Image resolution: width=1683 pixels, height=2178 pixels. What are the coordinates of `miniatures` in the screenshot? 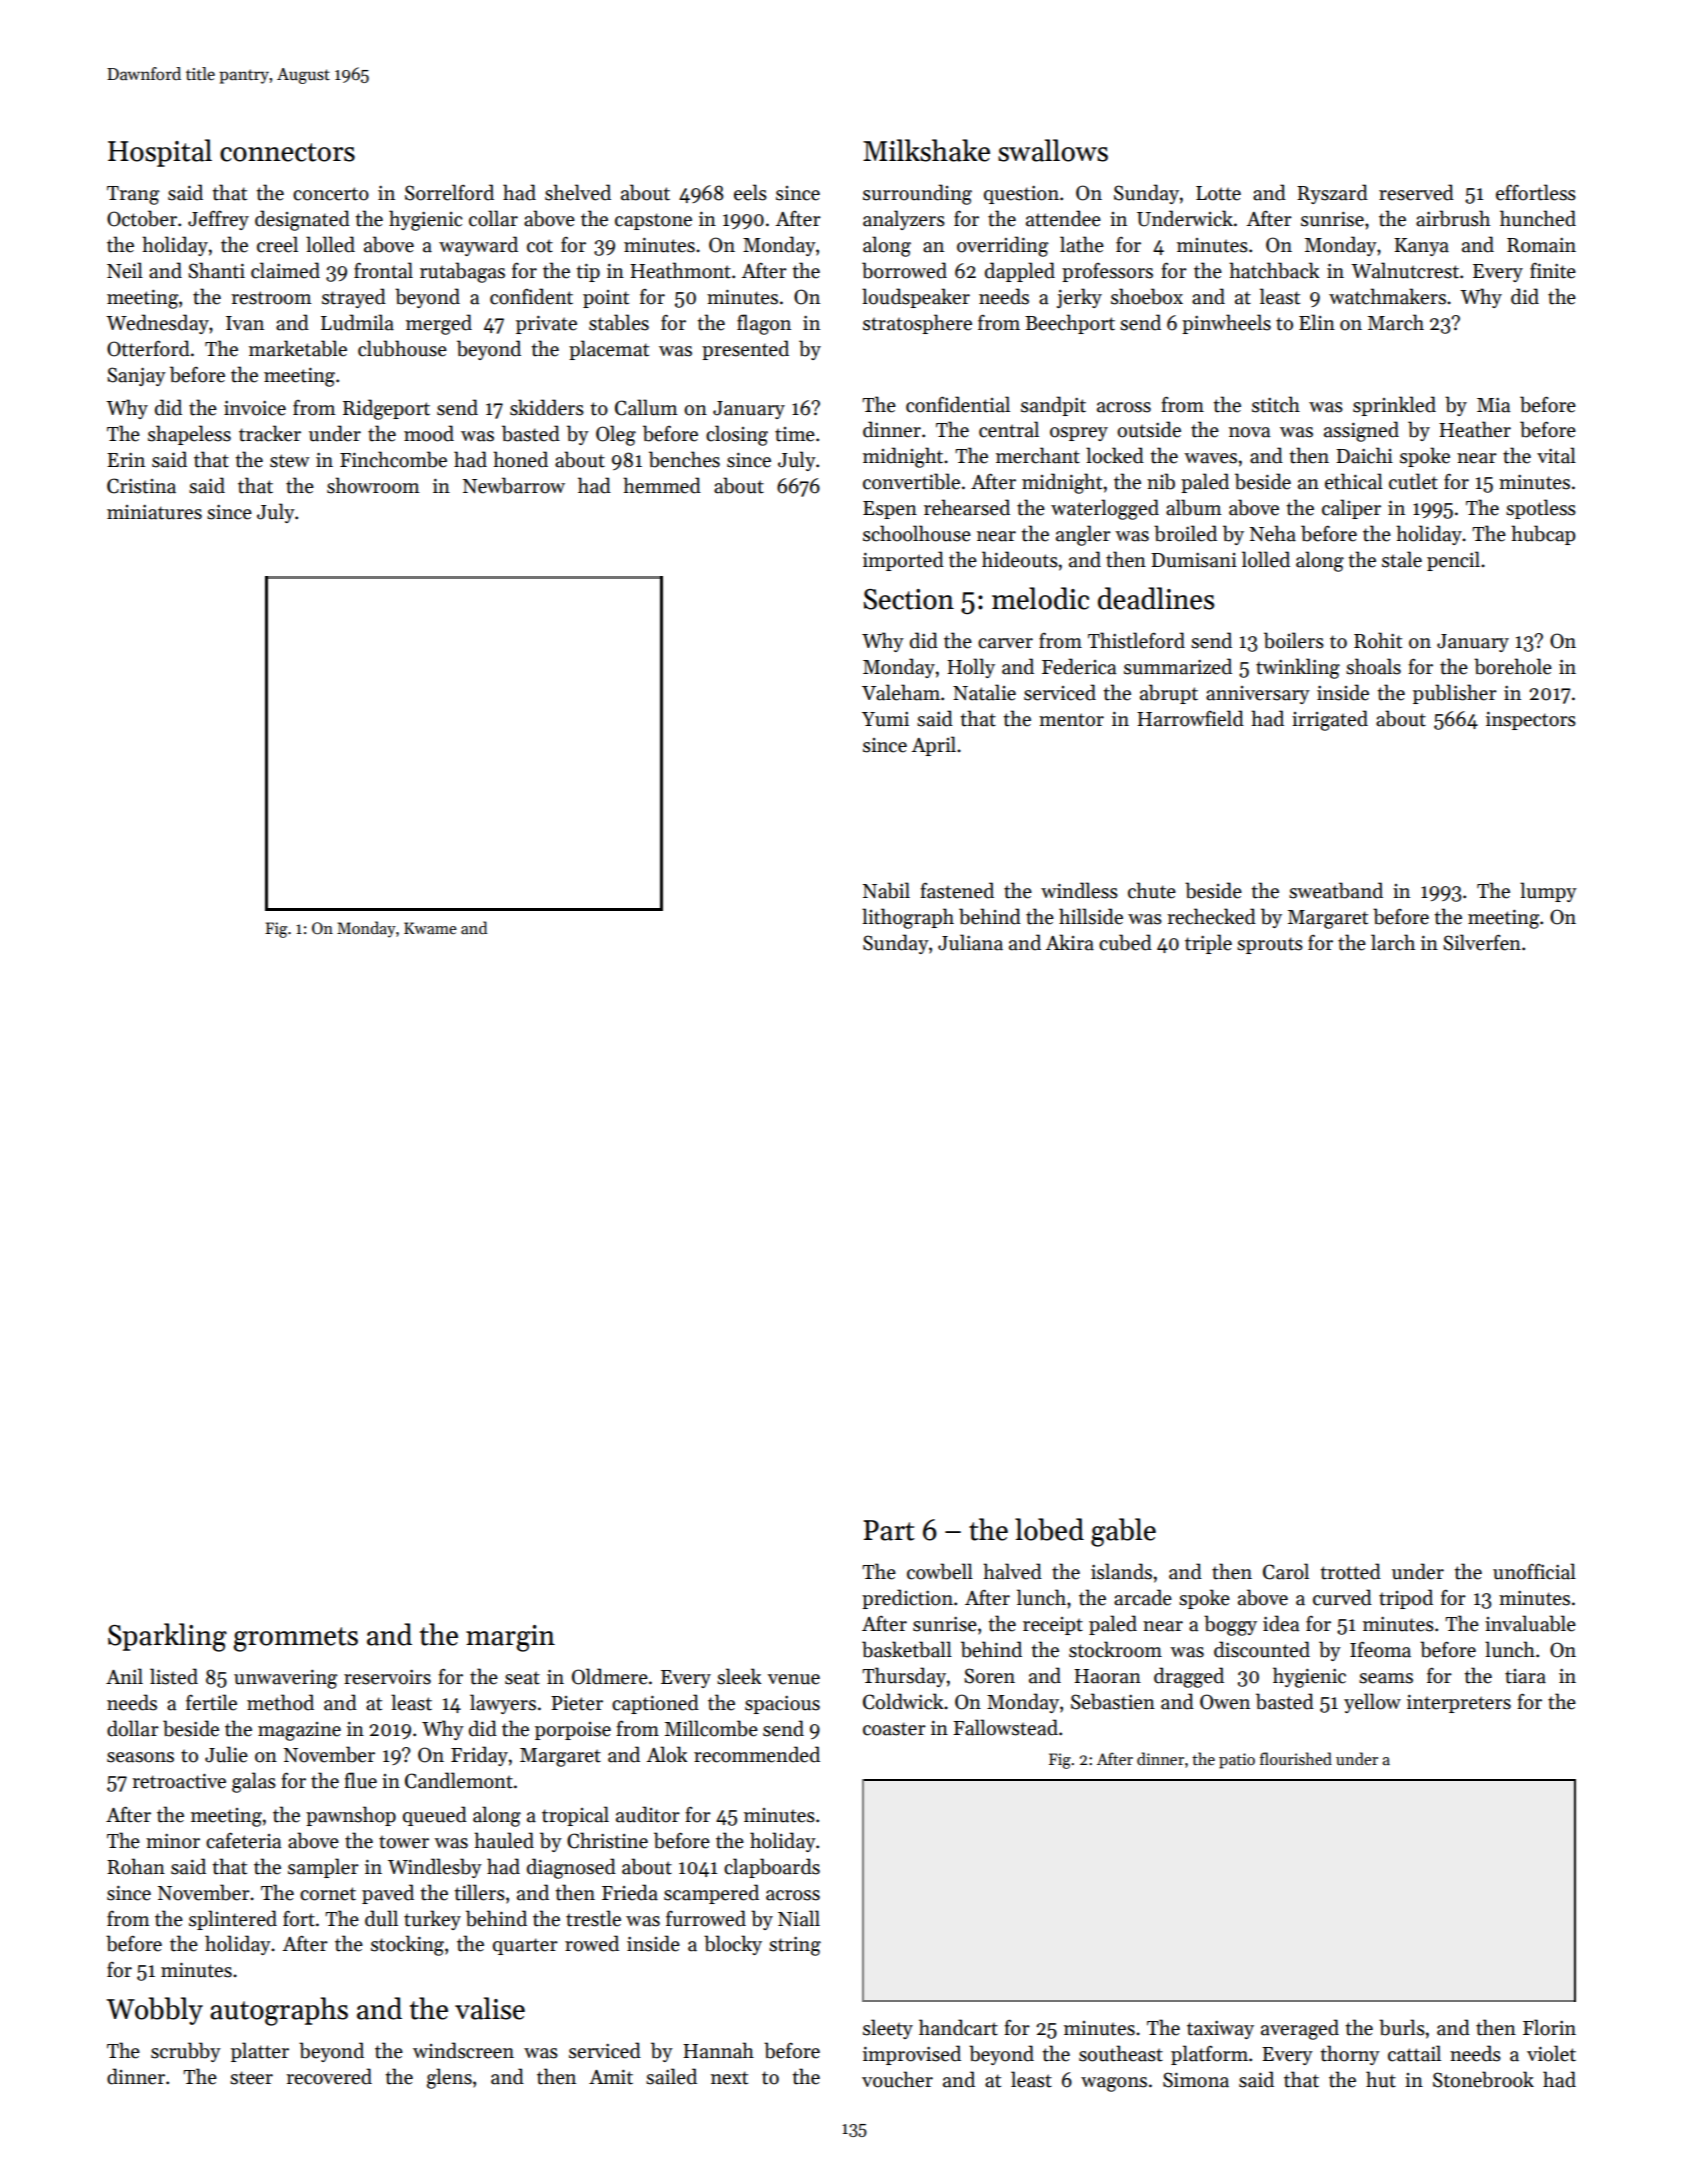 It's located at (154, 512).
